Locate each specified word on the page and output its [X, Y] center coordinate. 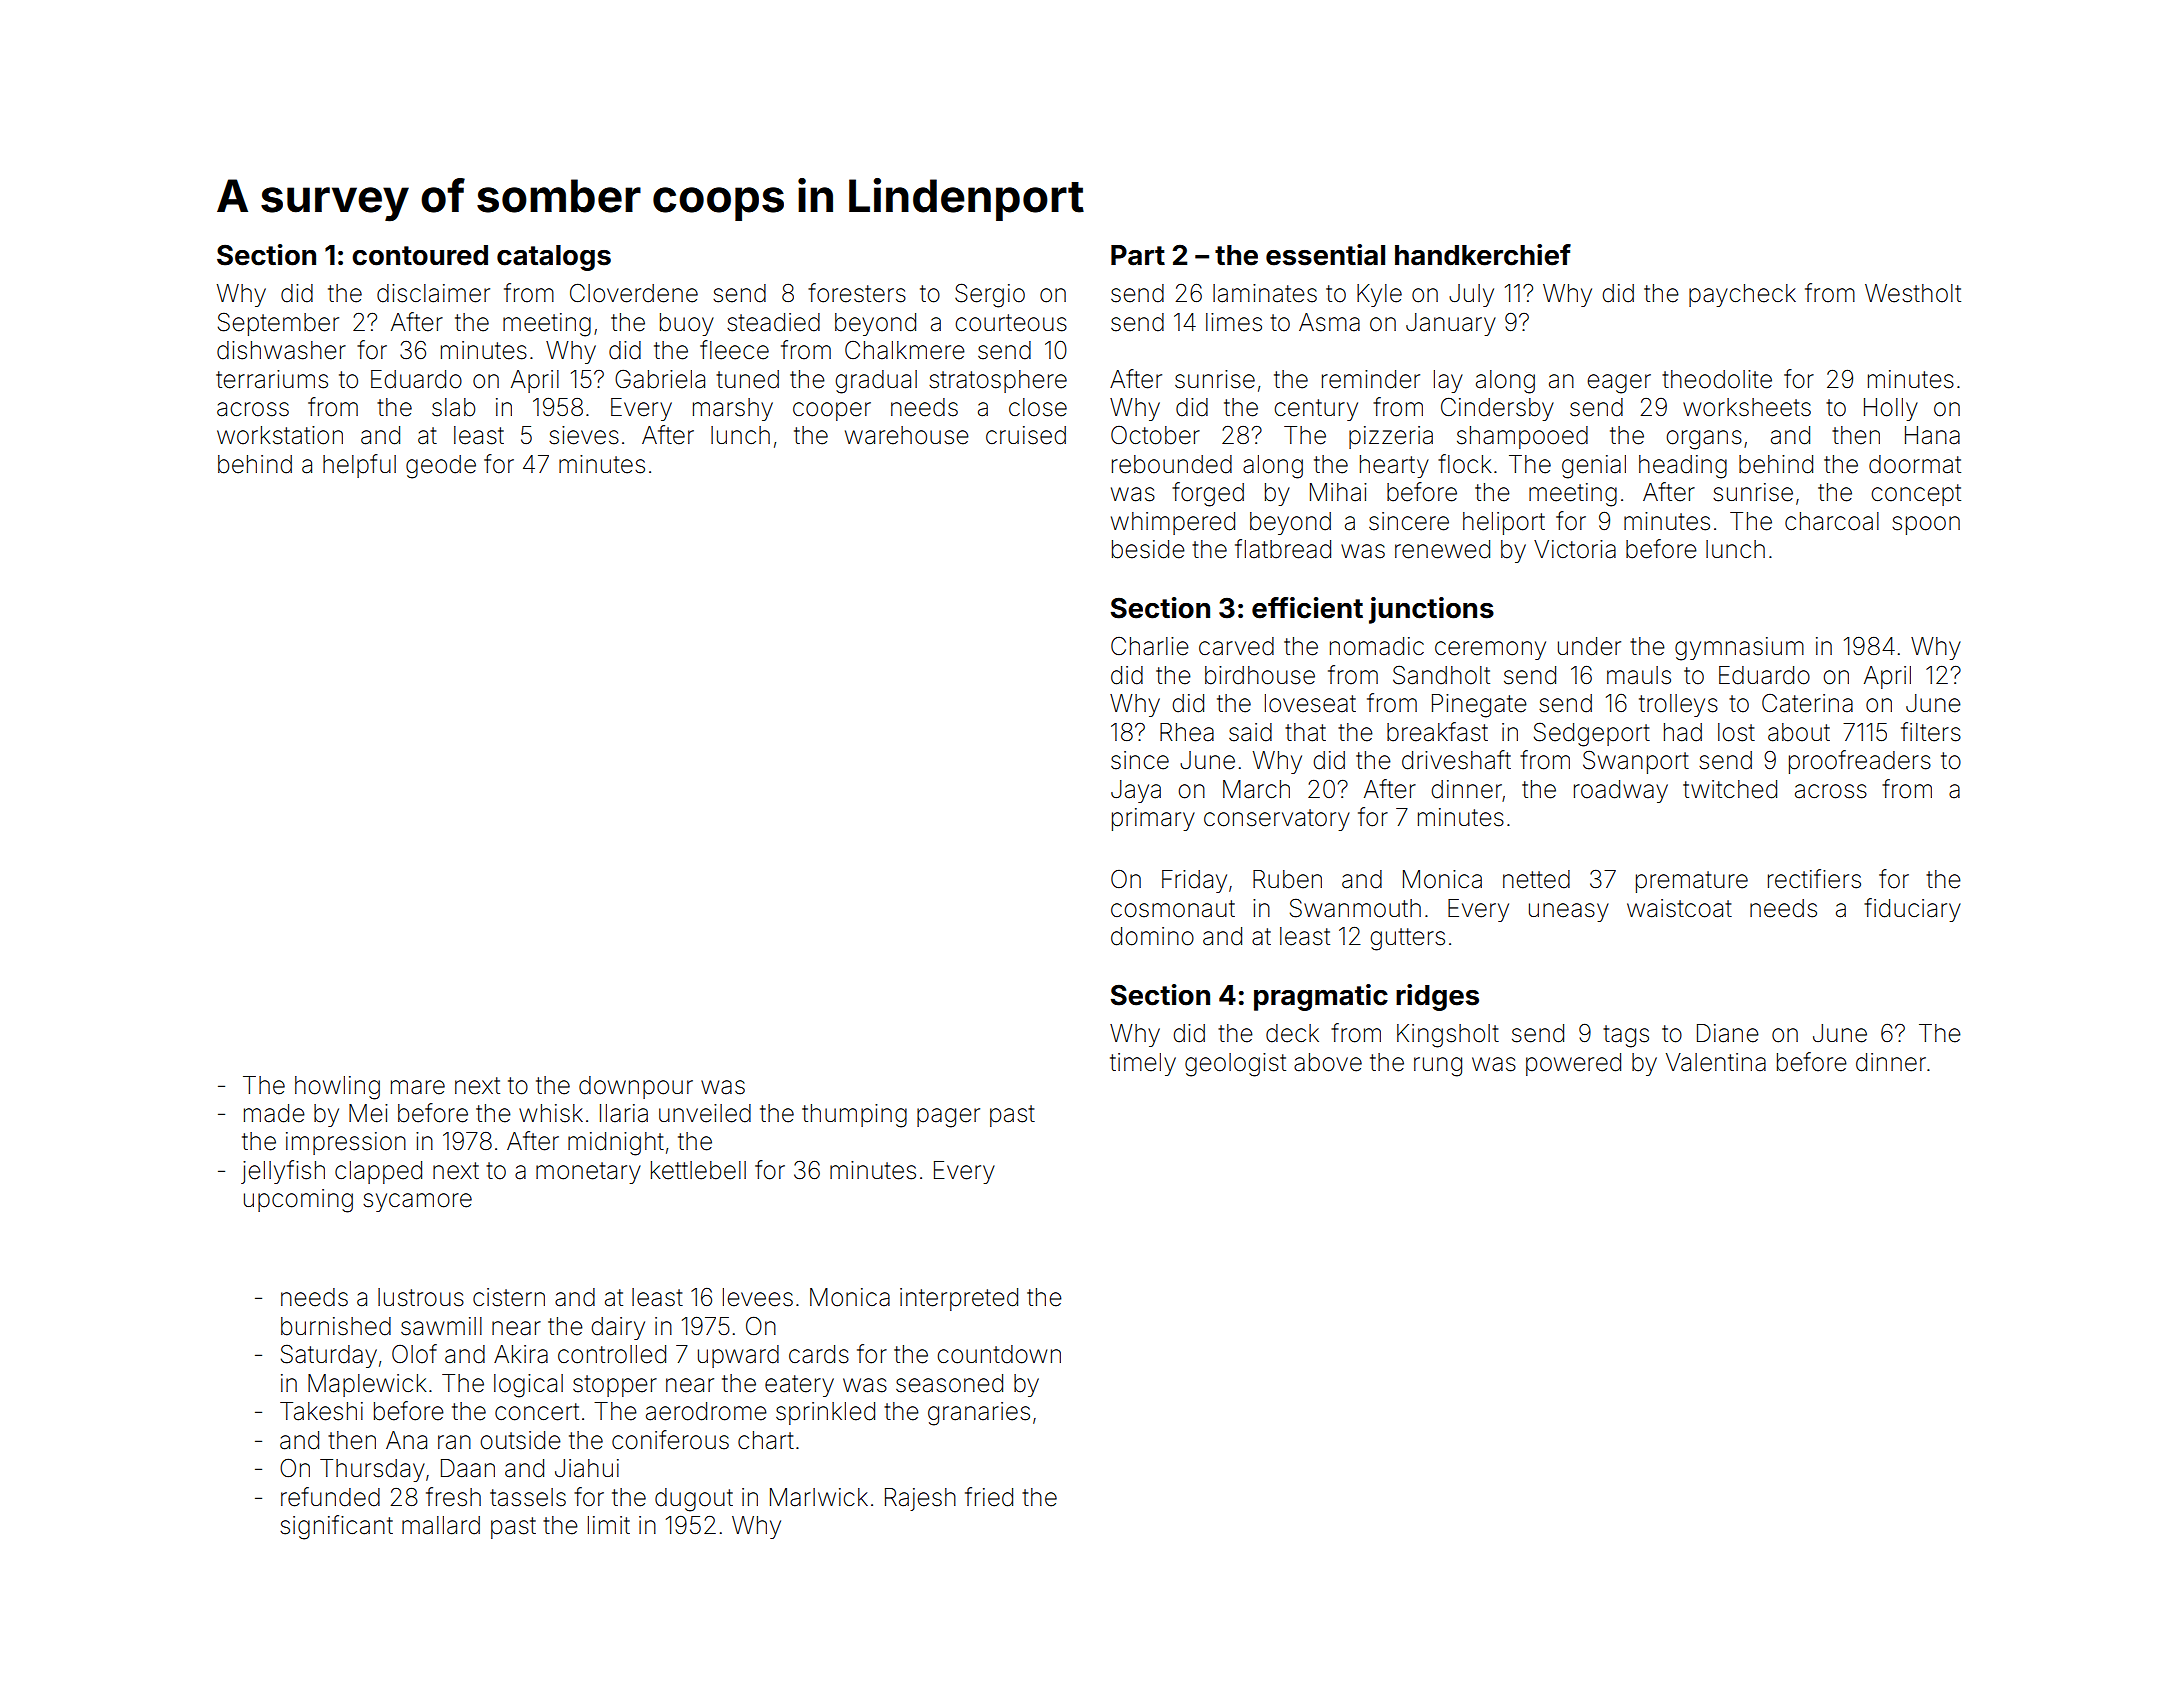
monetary [588, 1173]
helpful [359, 466]
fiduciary [1912, 910]
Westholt [1913, 293]
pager [948, 1118]
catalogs [554, 258]
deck [1292, 1033]
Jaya [1136, 791]
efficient [1307, 608]
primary [1153, 819]
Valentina [1716, 1062]
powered [1573, 1064]
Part [1138, 255]
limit [609, 1525]
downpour [636, 1087]
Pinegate [1479, 706]
